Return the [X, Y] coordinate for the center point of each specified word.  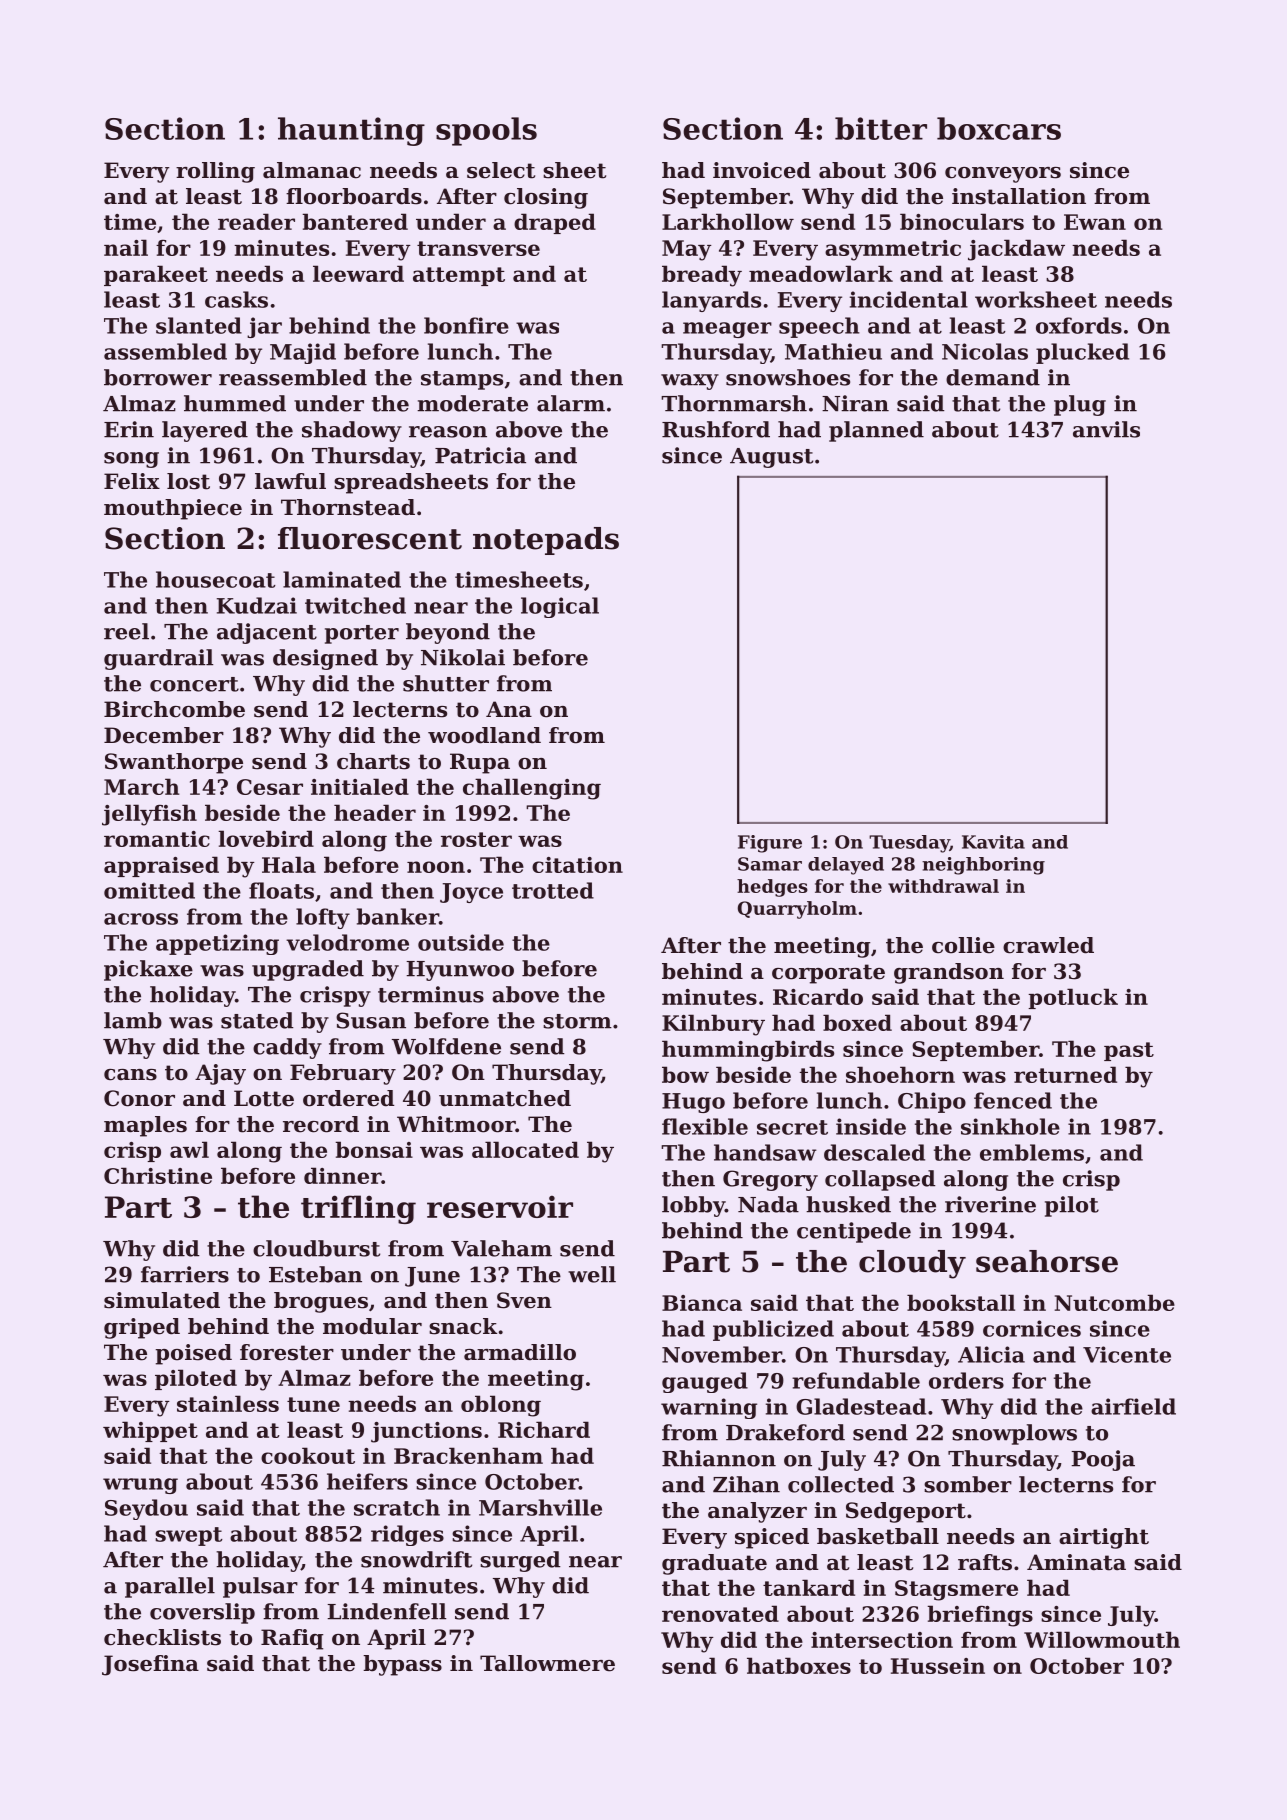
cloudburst [316, 1248]
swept [189, 1536]
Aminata [1076, 1562]
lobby [693, 1206]
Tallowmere [547, 1663]
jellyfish [149, 815]
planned [876, 431]
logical [560, 607]
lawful [290, 481]
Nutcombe [1115, 1302]
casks [236, 299]
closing [546, 198]
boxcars [999, 128]
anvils [1106, 429]
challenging [532, 789]
